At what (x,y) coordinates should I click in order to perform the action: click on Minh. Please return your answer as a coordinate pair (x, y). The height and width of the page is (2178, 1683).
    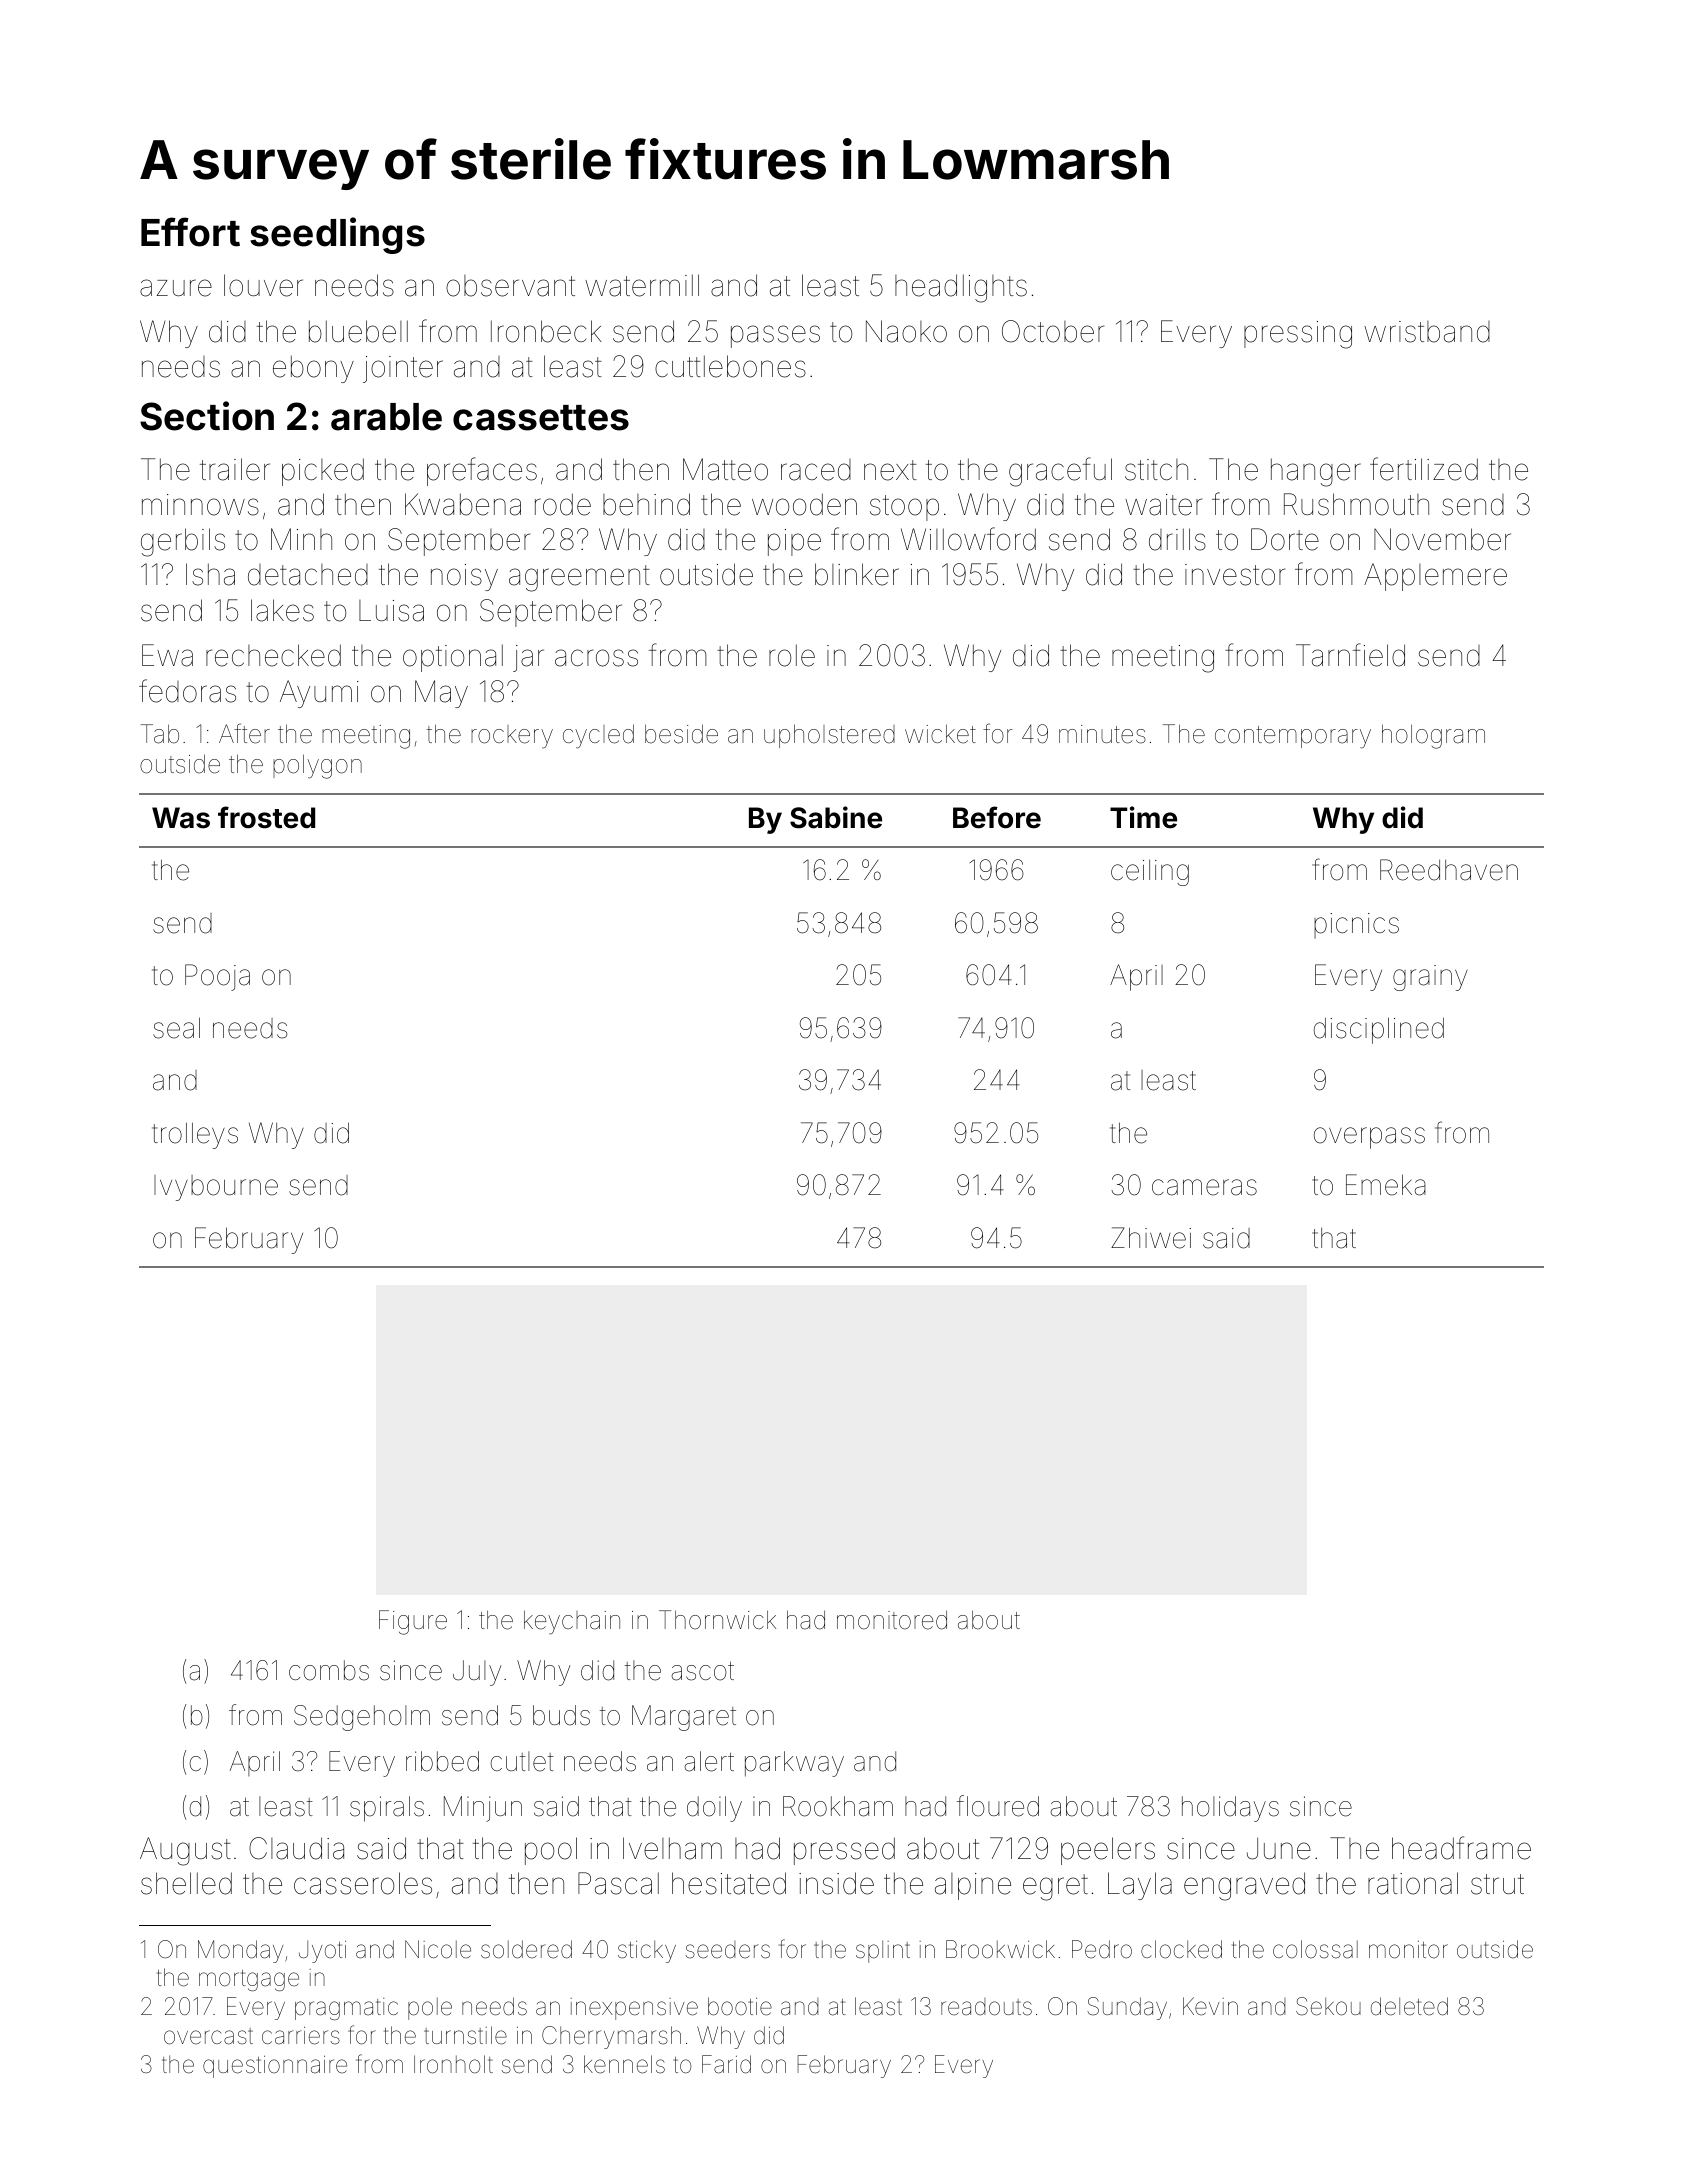
    Looking at the image, I should click on (301, 539).
